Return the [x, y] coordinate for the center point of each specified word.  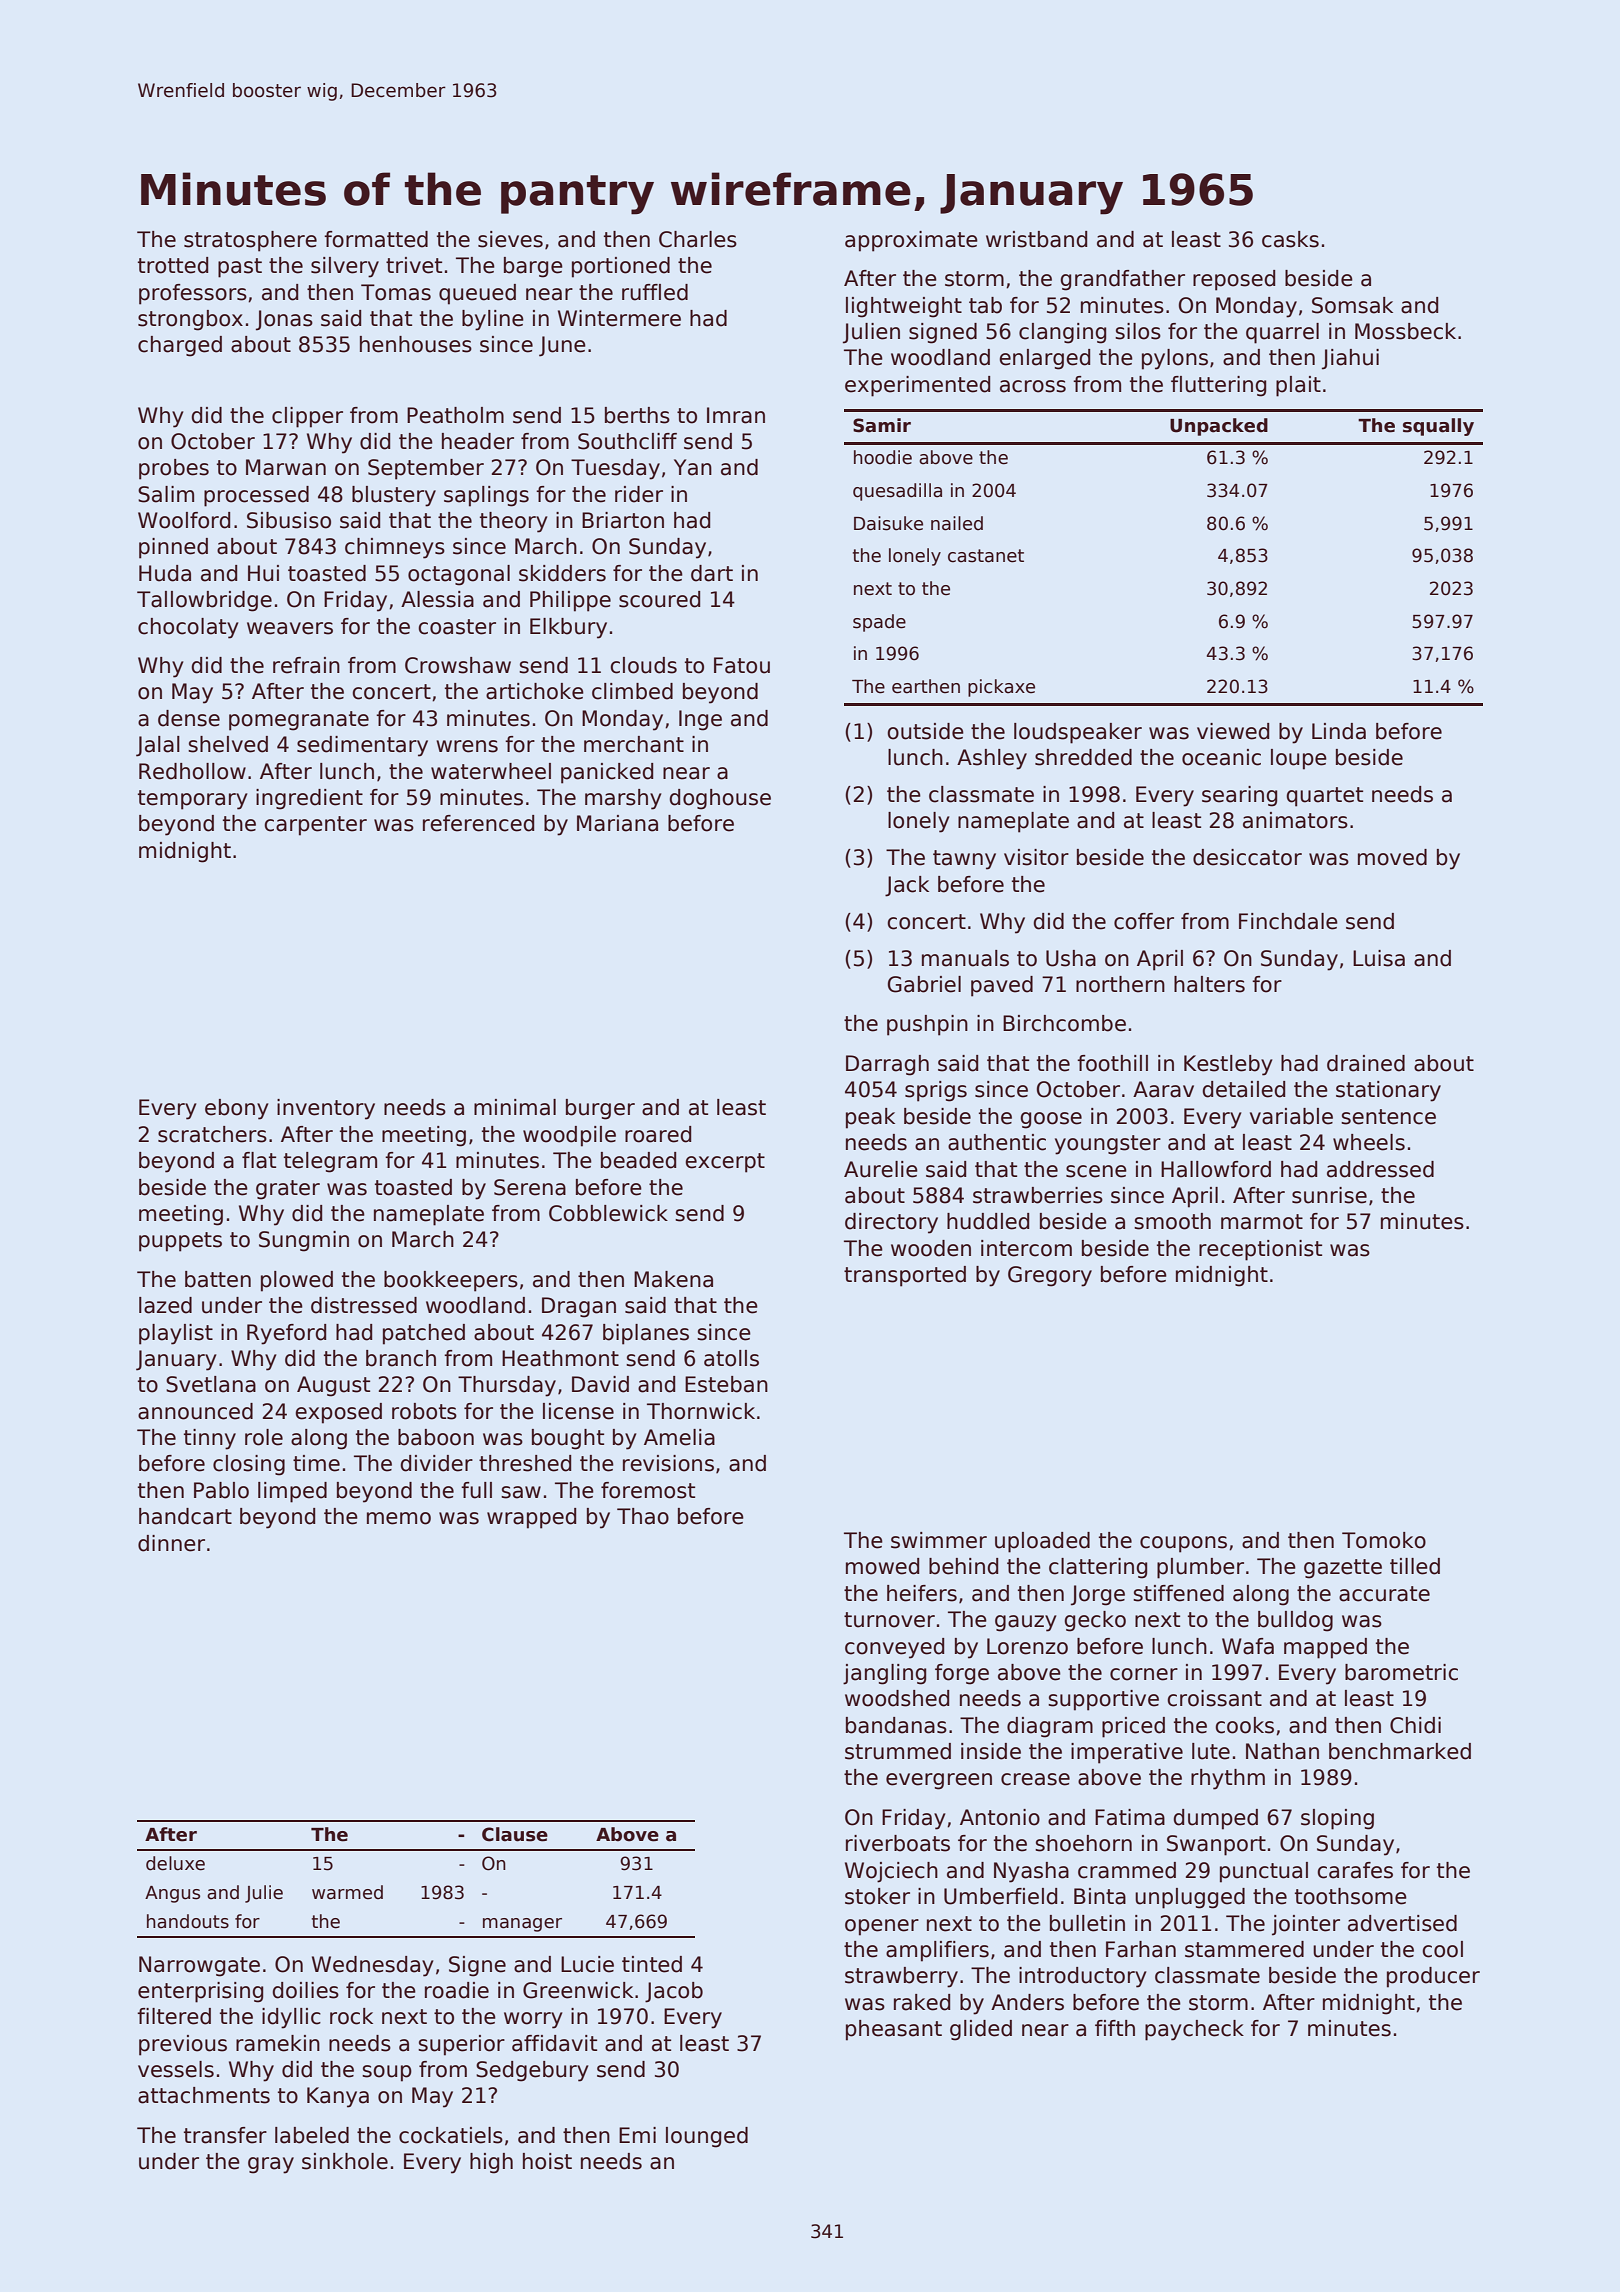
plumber [1200, 1568]
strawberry [901, 1977]
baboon [436, 1437]
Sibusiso [289, 520]
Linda [1339, 731]
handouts [188, 1921]
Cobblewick [608, 1213]
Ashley [992, 759]
